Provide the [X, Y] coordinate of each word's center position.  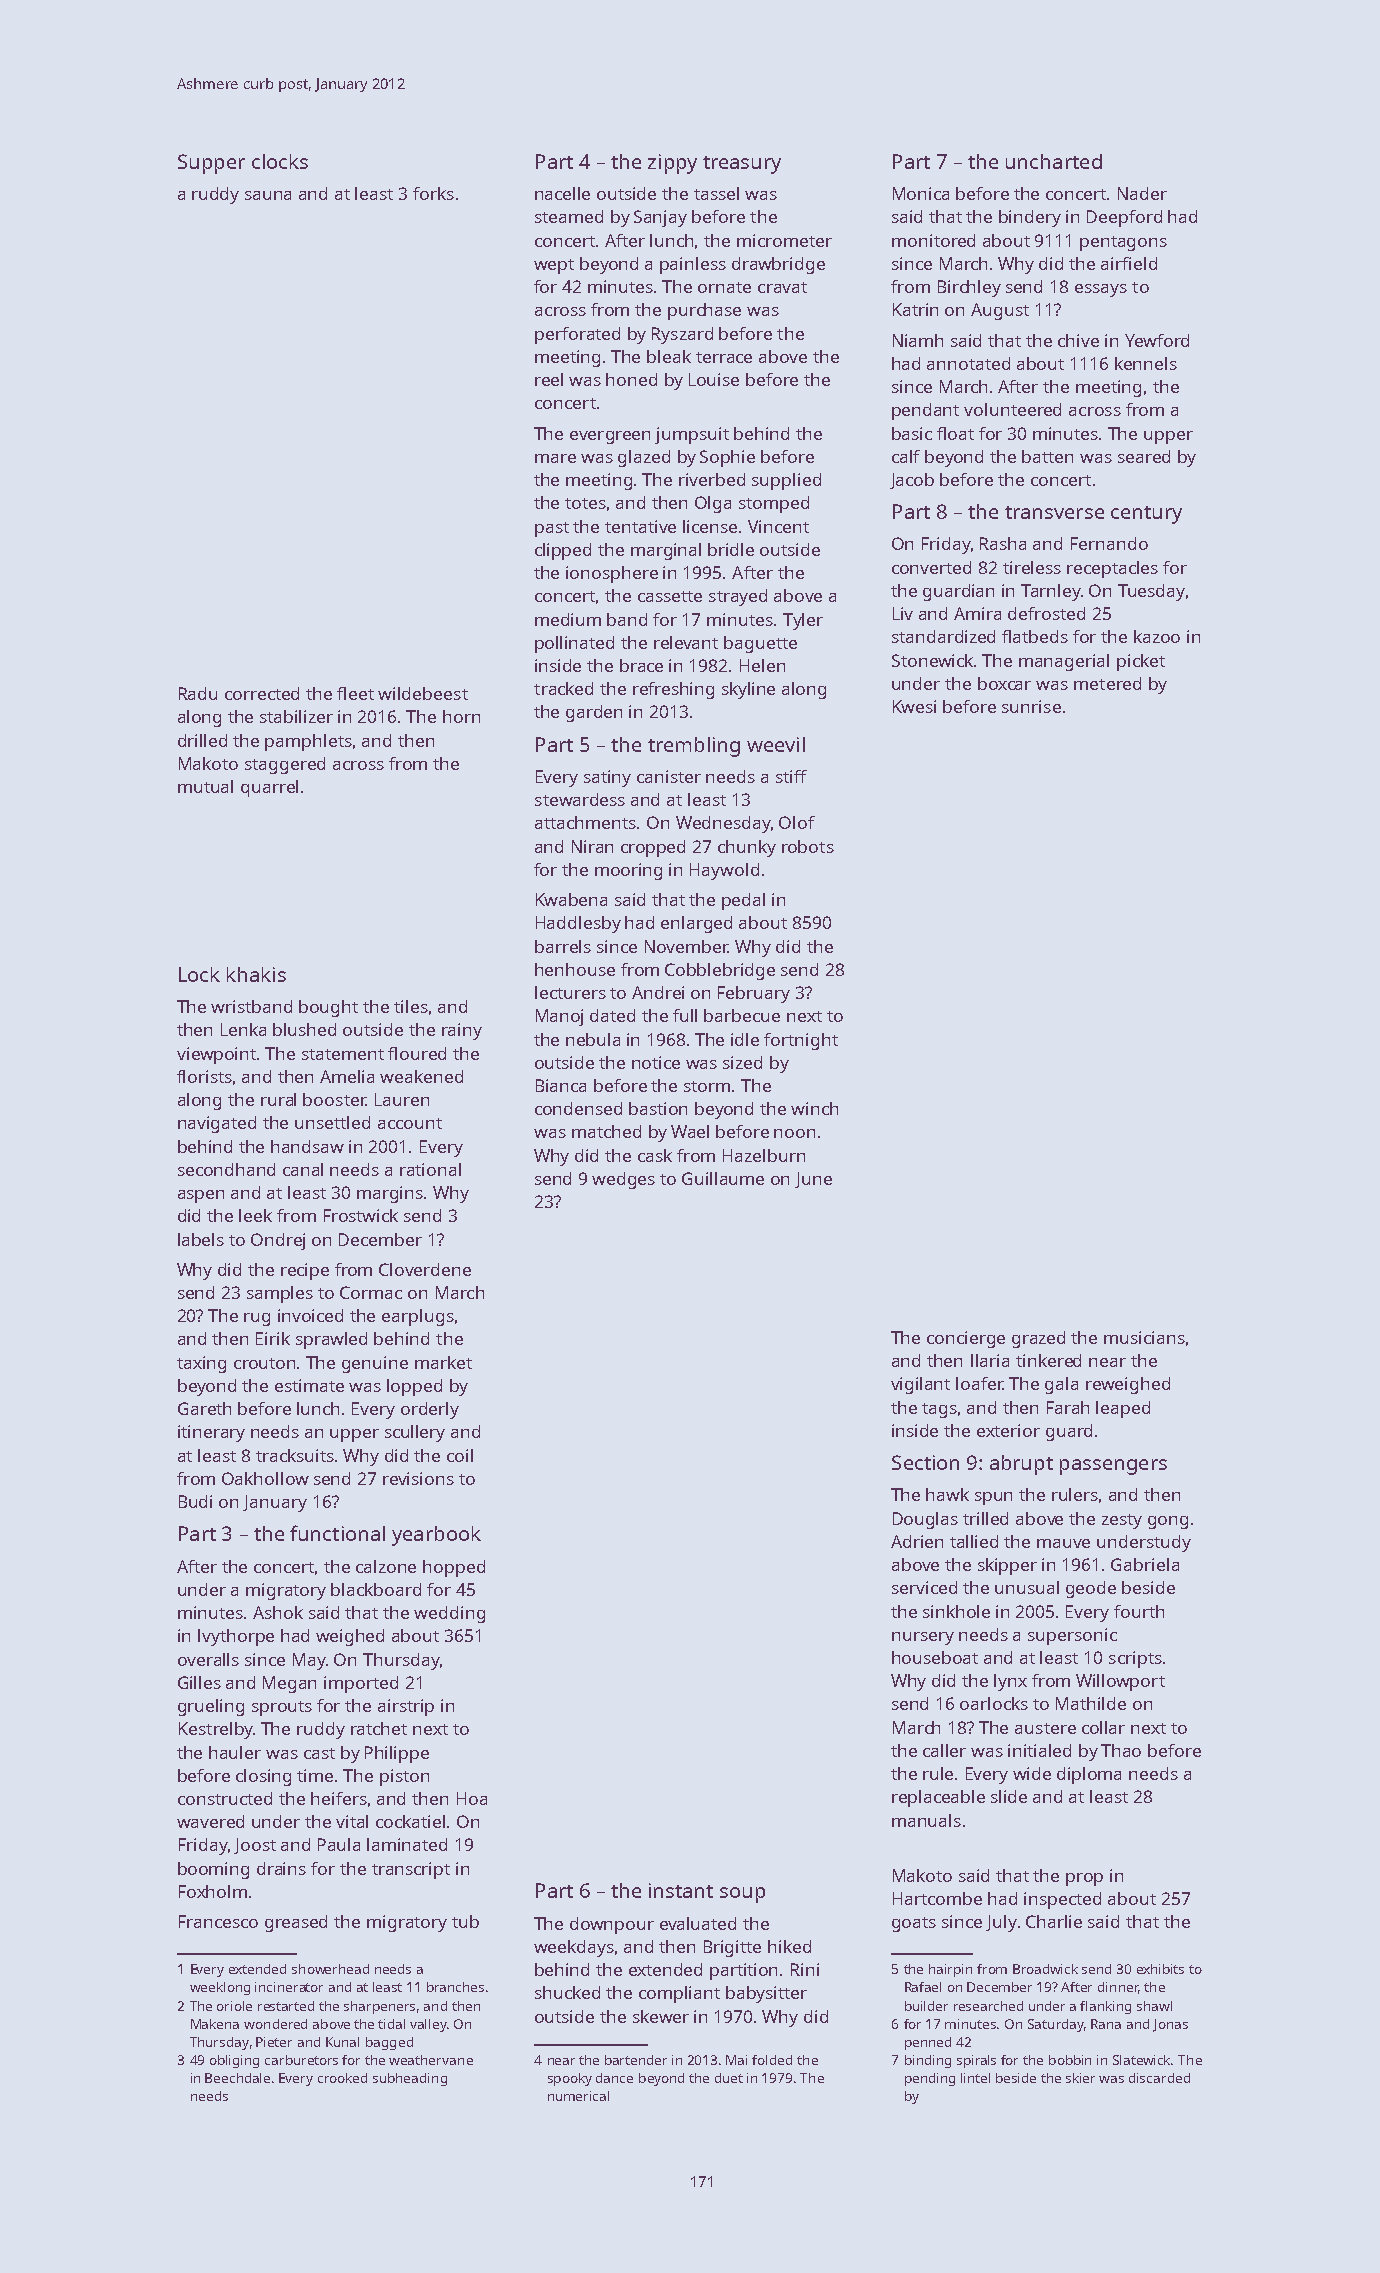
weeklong [220, 1988]
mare [555, 458]
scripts [1135, 1659]
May [309, 1661]
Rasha [1003, 543]
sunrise [1031, 706]
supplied [786, 481]
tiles [411, 1006]
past [552, 529]
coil [460, 1455]
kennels [1146, 363]
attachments [586, 822]
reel [549, 379]
